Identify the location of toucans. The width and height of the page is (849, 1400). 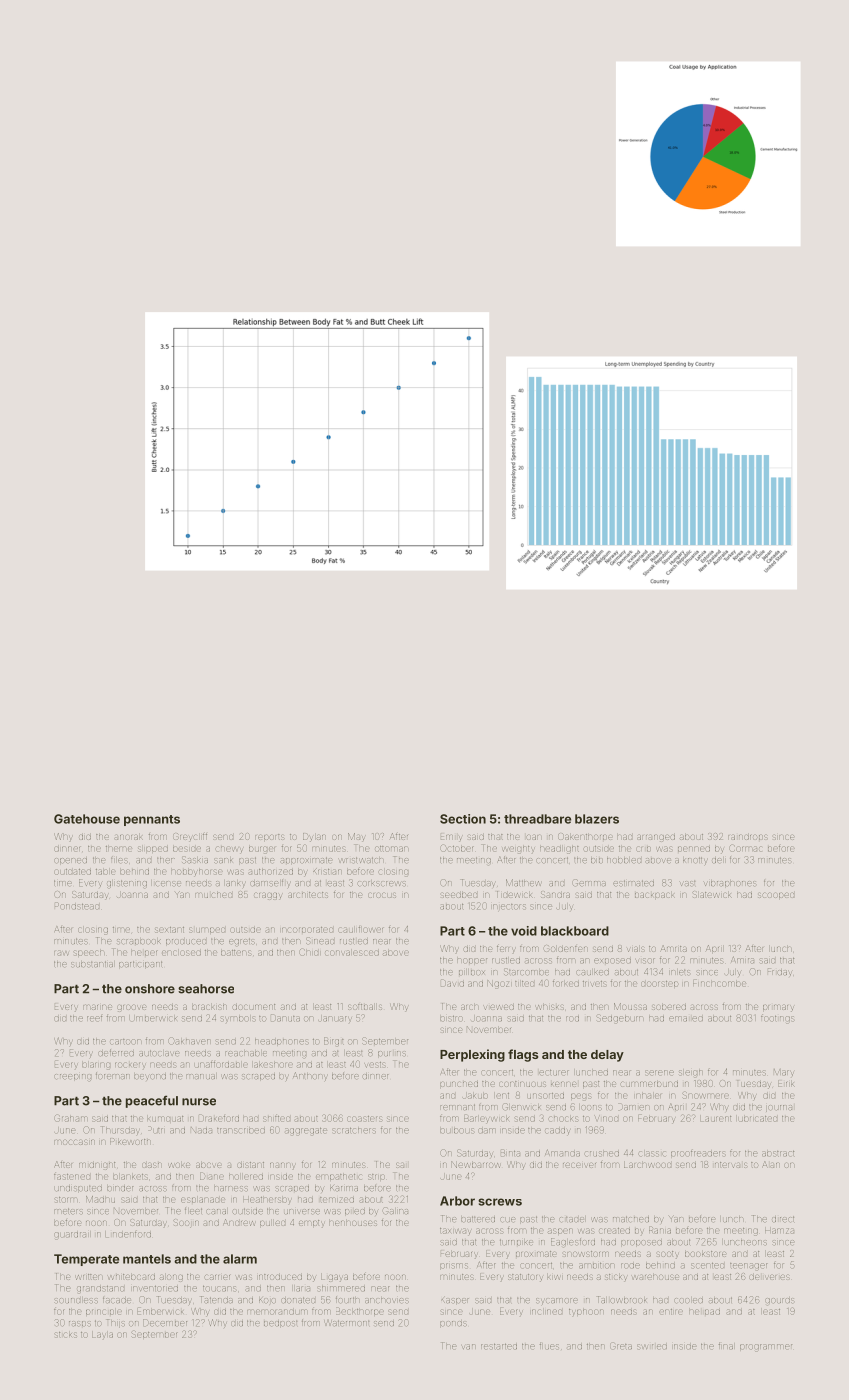
(219, 1288).
